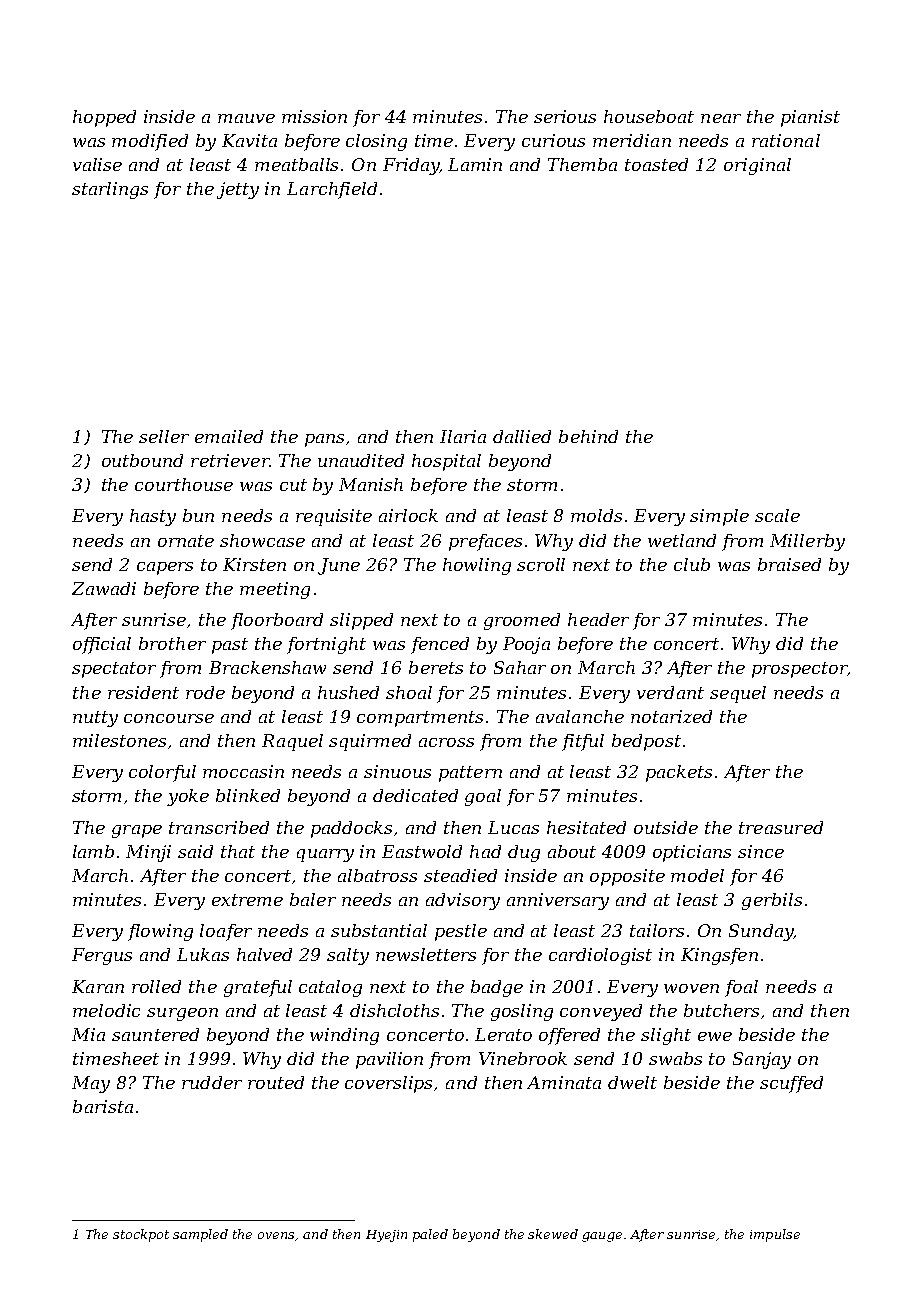 This screenshot has height=1308, width=924. What do you see at coordinates (596, 515) in the screenshot?
I see `molds` at bounding box center [596, 515].
